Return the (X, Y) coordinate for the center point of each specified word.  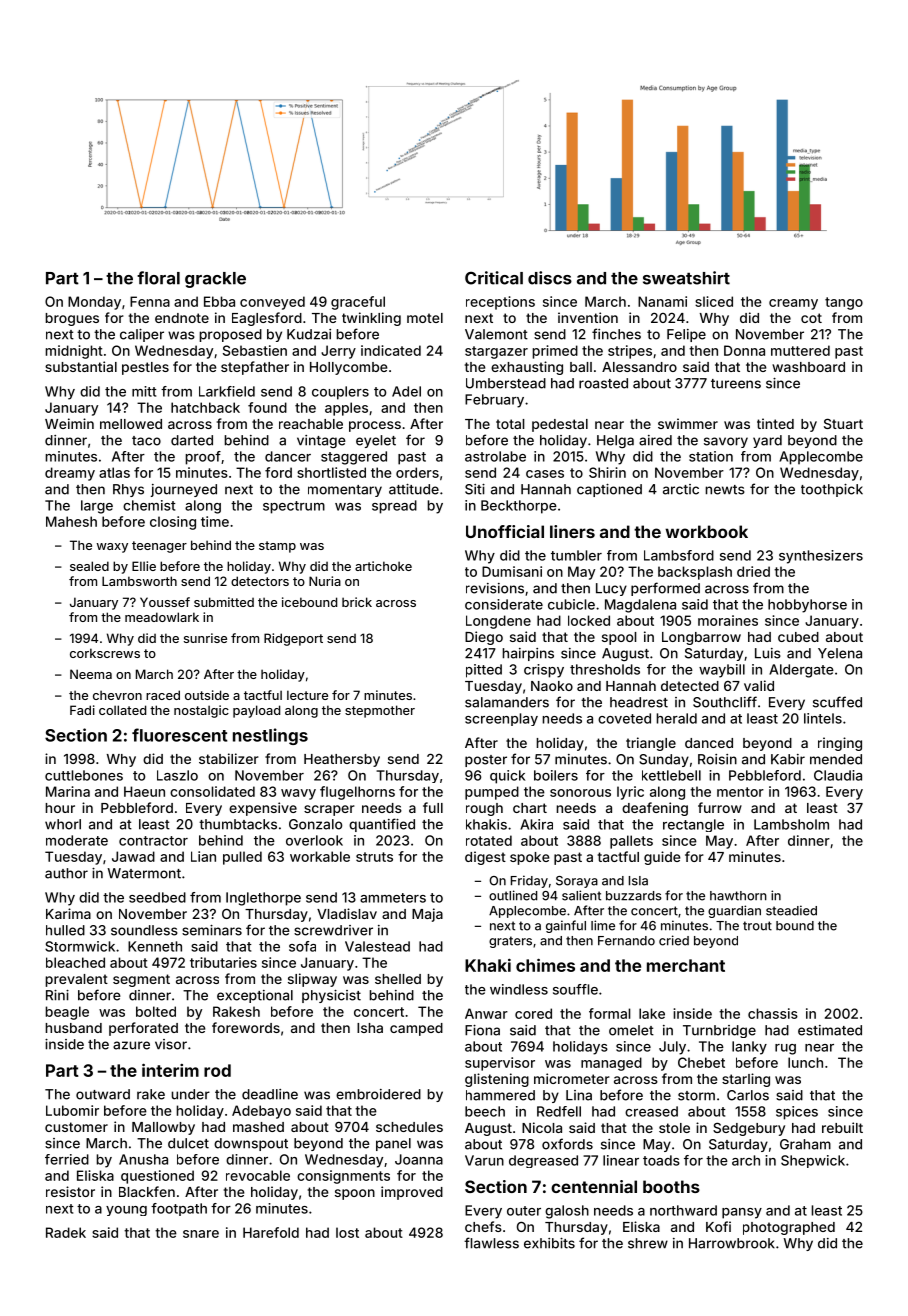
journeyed (184, 490)
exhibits (549, 1243)
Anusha (143, 1159)
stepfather (255, 368)
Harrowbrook (732, 1243)
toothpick (832, 490)
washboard (808, 367)
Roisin (717, 759)
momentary (345, 491)
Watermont (144, 873)
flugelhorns (357, 793)
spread (394, 507)
